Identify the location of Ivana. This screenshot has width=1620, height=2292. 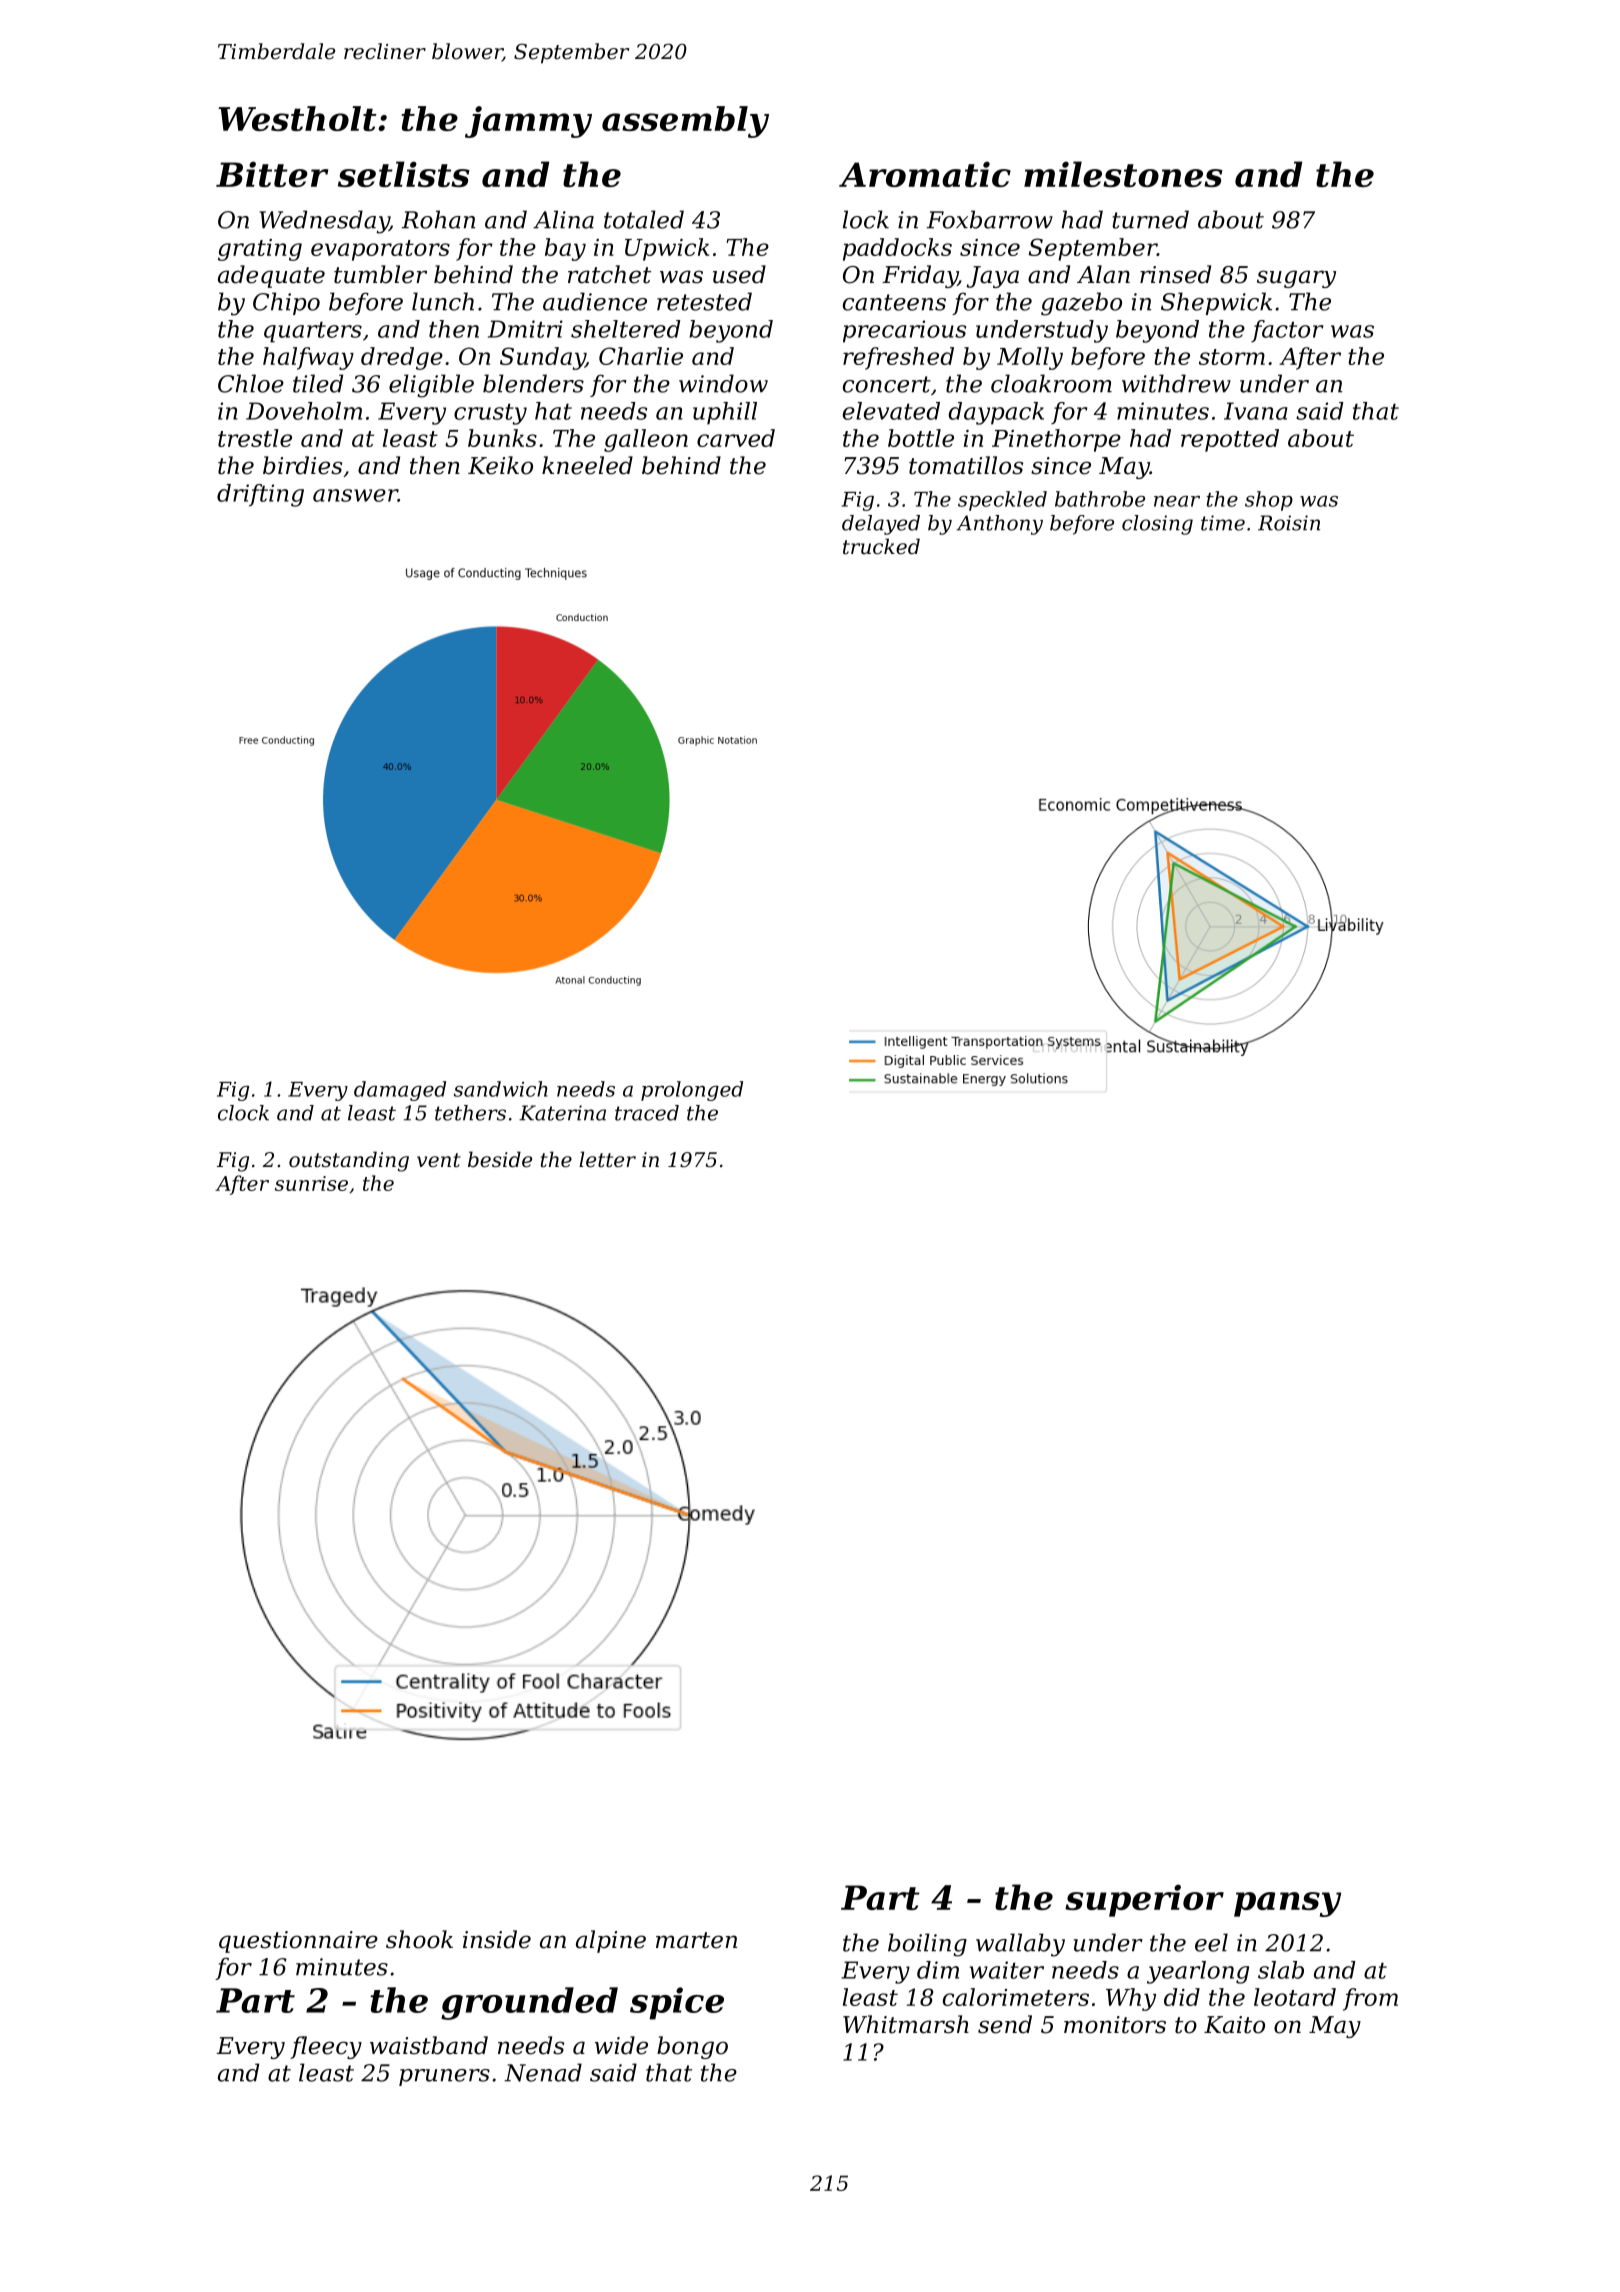
(1256, 411).
